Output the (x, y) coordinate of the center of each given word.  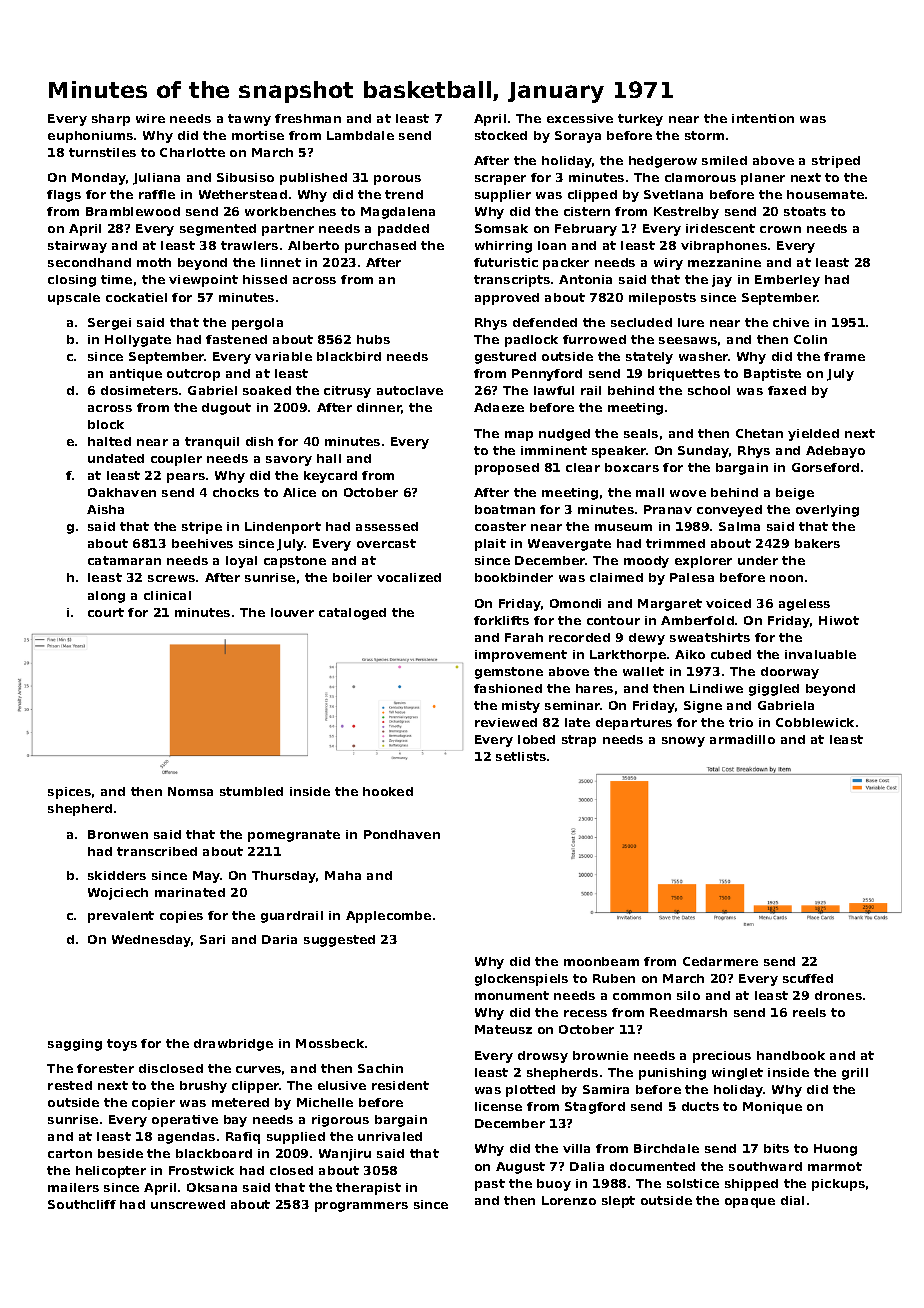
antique (136, 375)
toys (122, 1045)
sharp (111, 120)
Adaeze (499, 407)
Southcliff (82, 1204)
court (106, 612)
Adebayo (835, 452)
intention (763, 118)
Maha (343, 875)
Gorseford (825, 467)
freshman (308, 118)
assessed (387, 526)
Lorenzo (569, 1200)
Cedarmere (720, 961)
